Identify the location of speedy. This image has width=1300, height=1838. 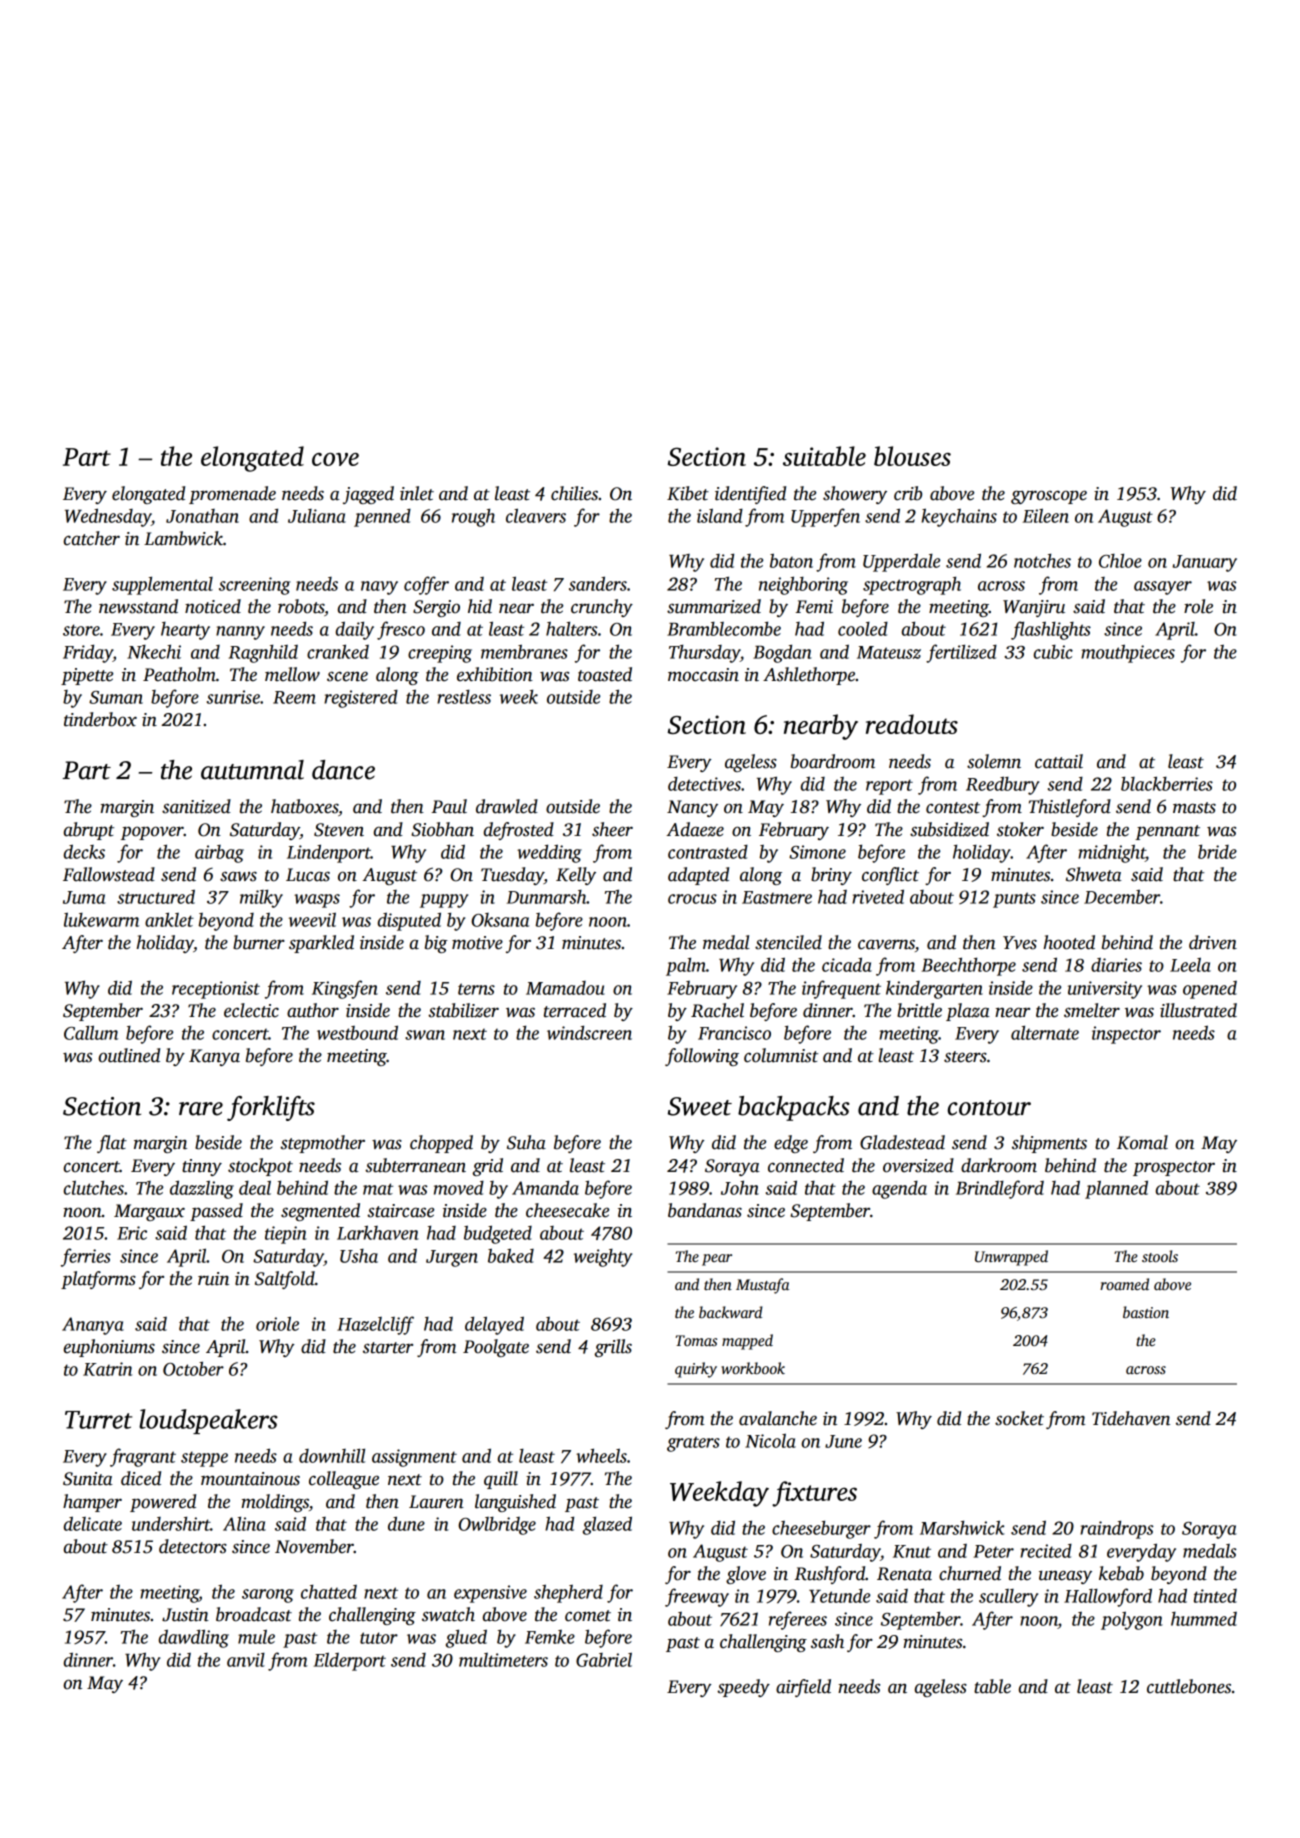
(743, 1688).
